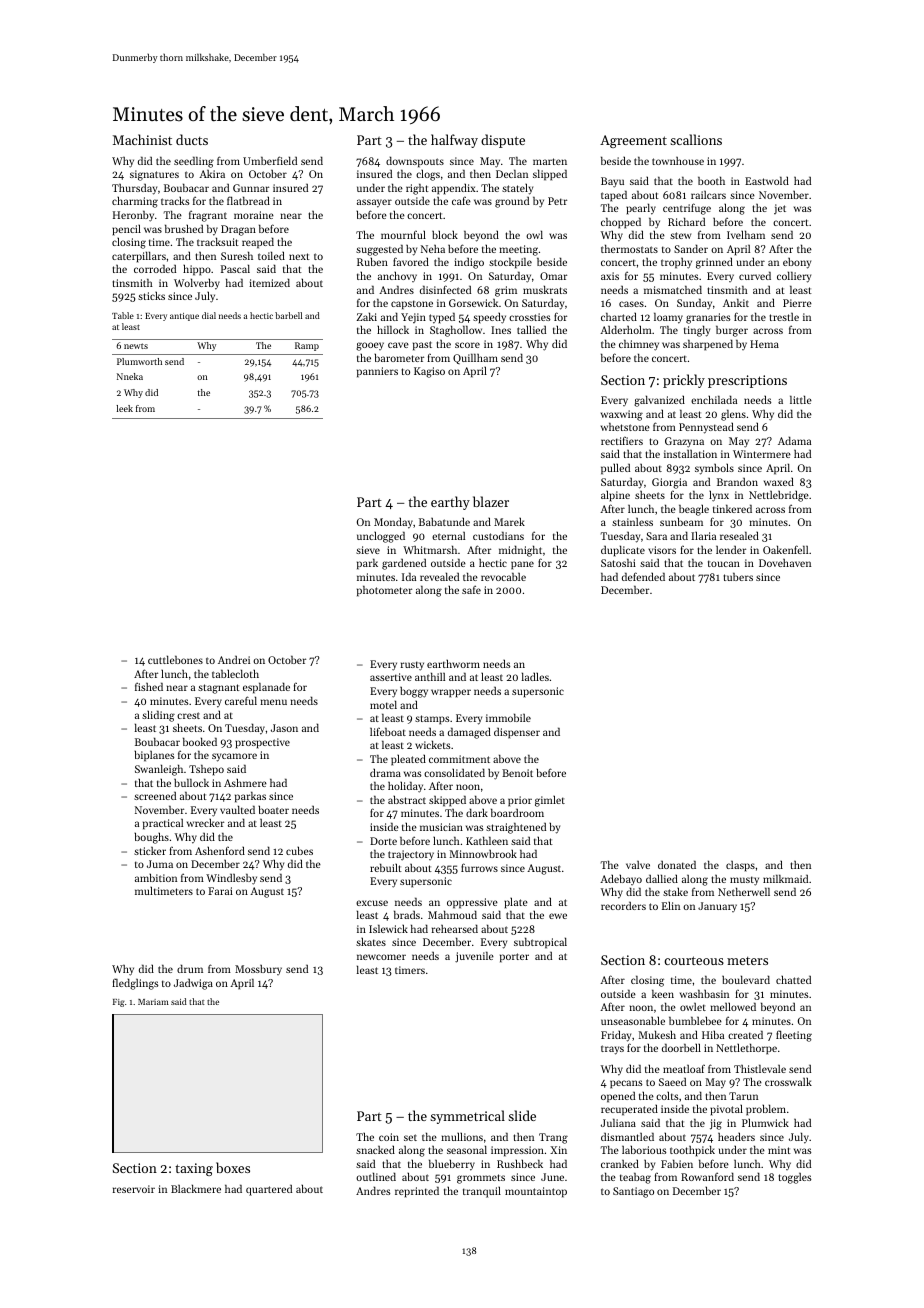 The height and width of the screenshot is (1308, 924). What do you see at coordinates (439, 576) in the screenshot?
I see `revealed` at bounding box center [439, 576].
